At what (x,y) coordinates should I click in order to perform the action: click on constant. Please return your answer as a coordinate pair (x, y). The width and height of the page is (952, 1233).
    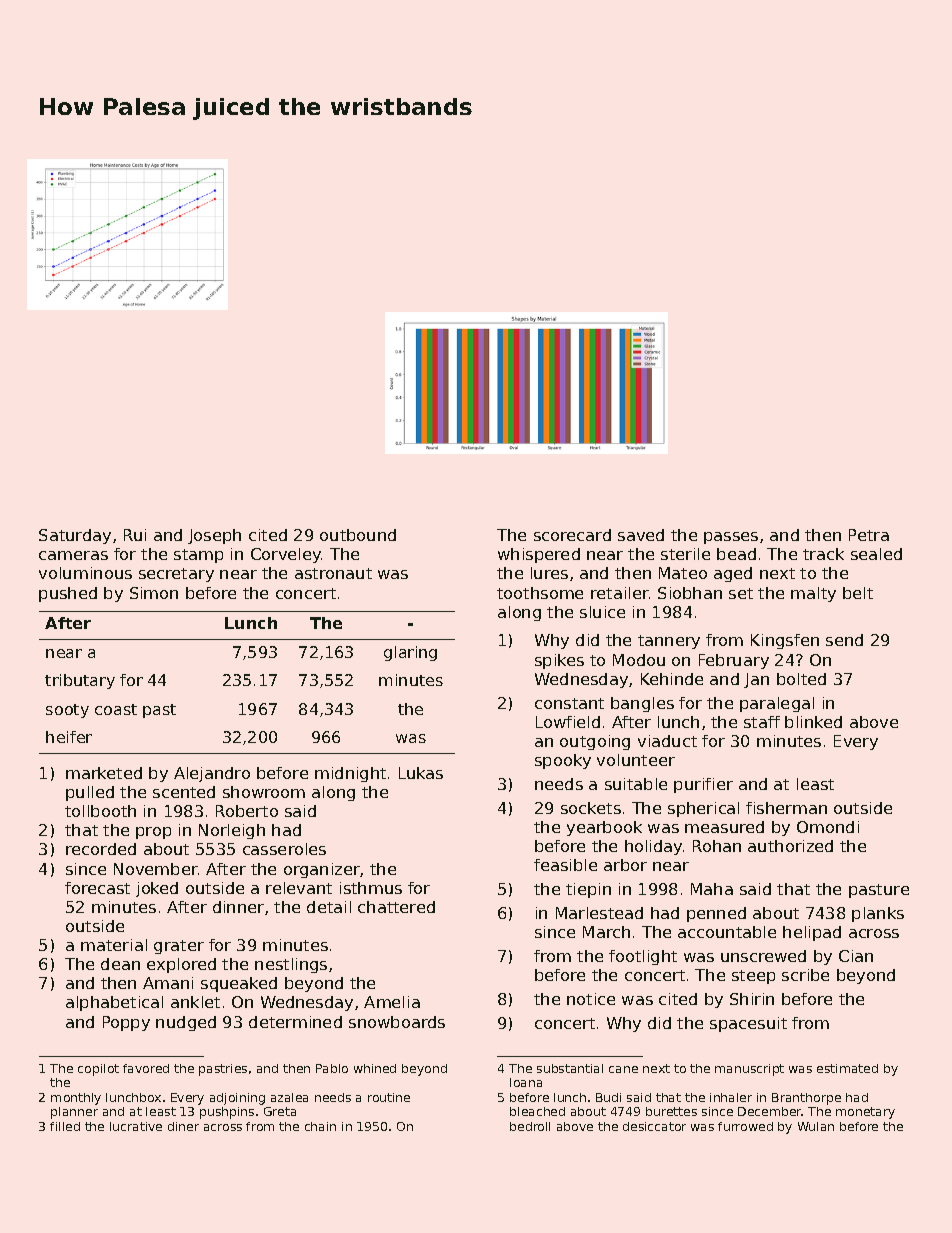
    Looking at the image, I should click on (569, 703).
